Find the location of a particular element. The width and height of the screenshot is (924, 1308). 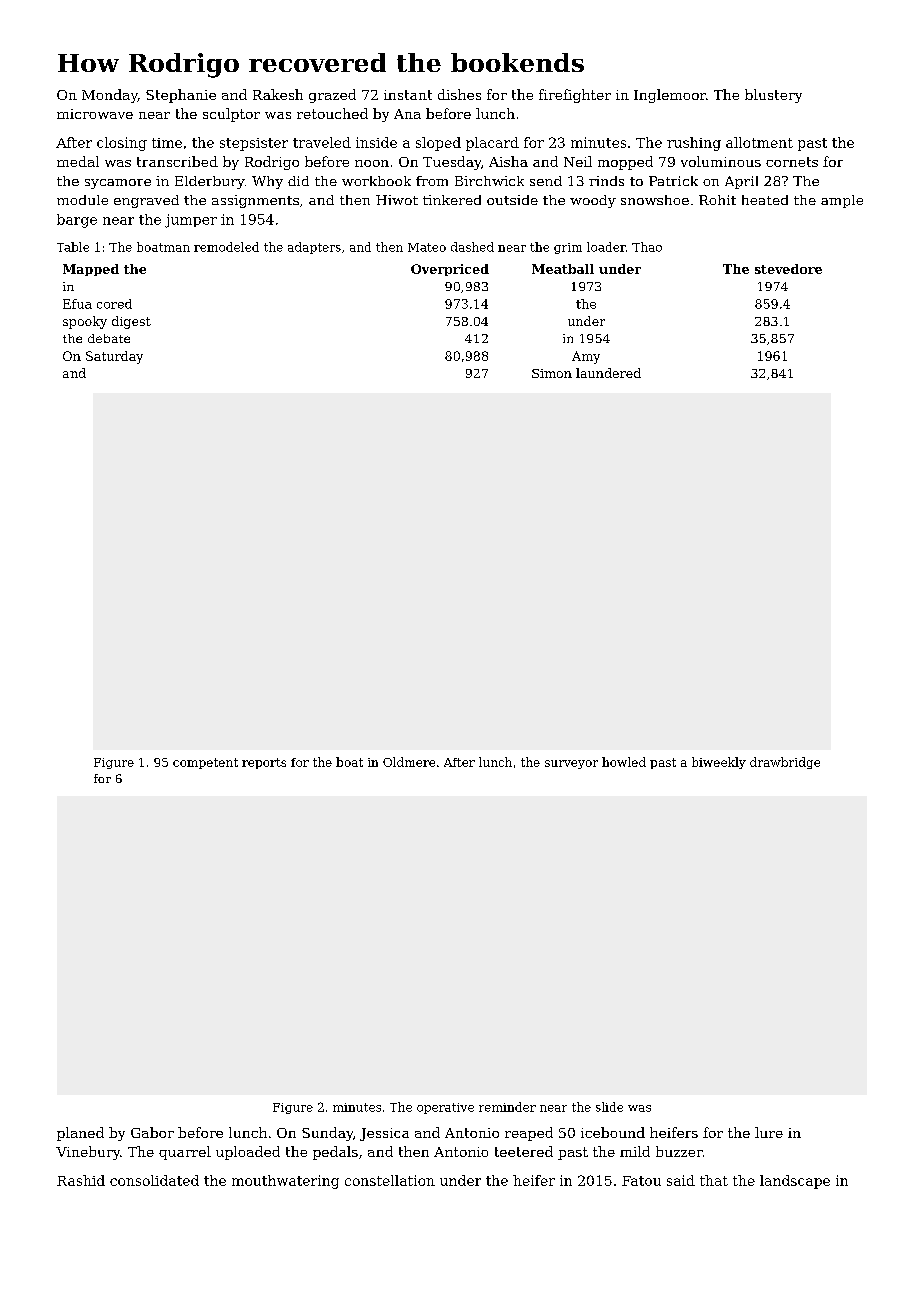

stevedore is located at coordinates (788, 269).
